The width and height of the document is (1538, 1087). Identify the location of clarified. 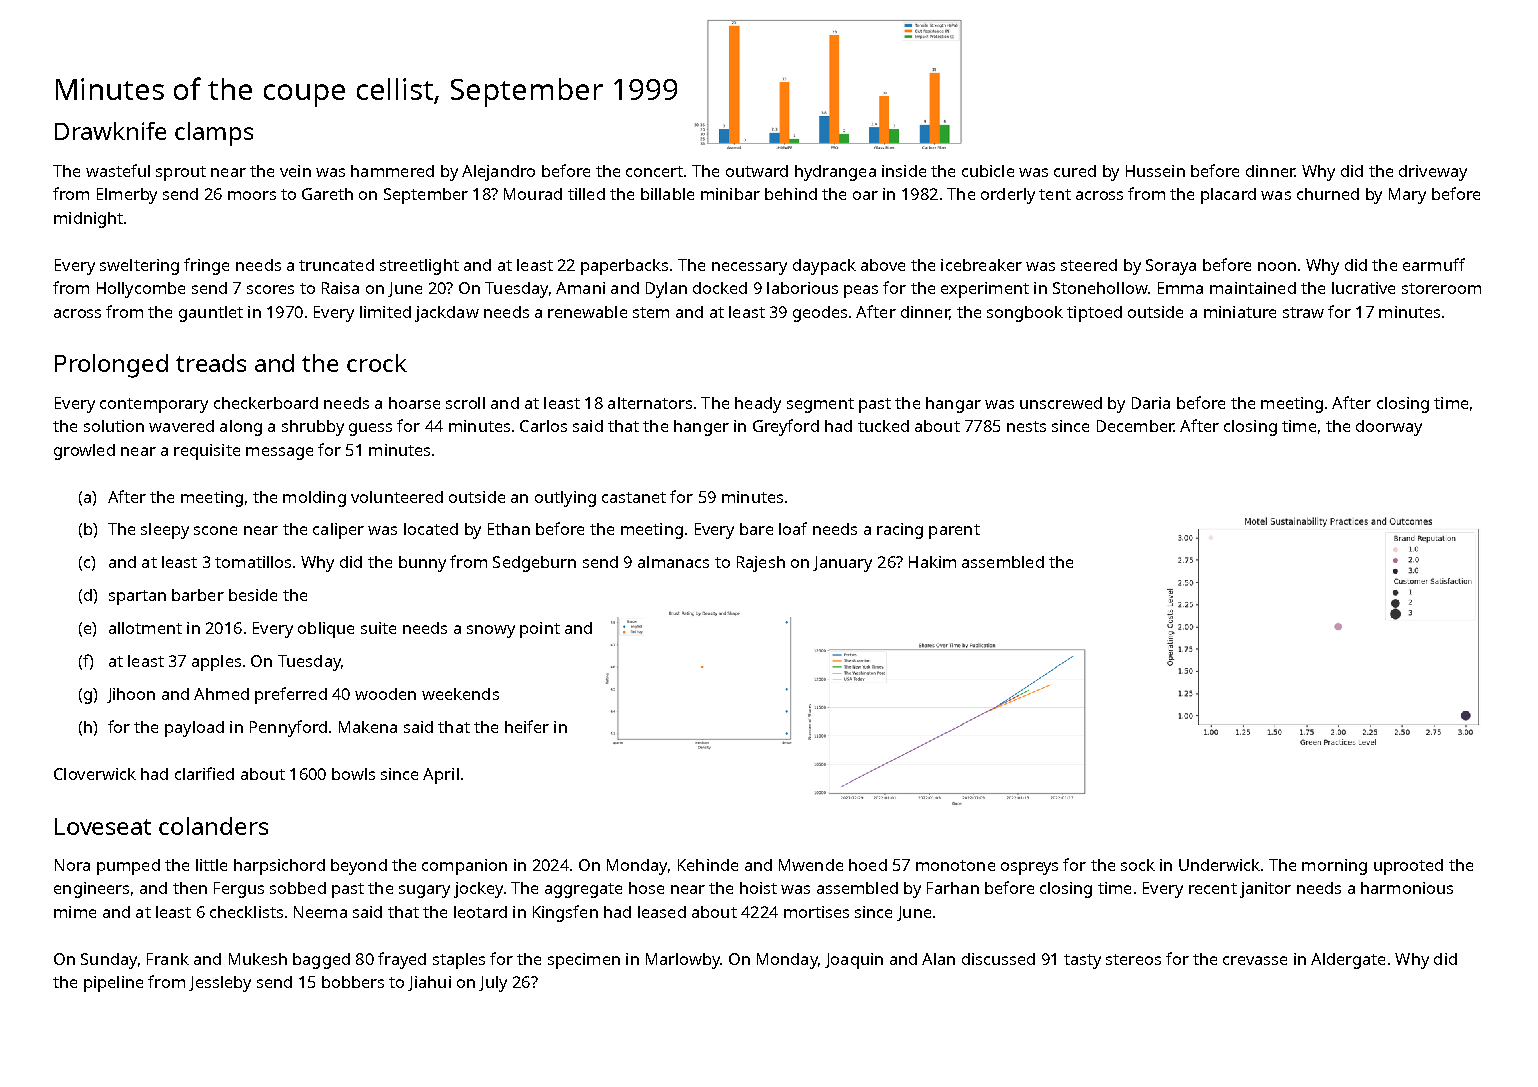
(204, 773).
